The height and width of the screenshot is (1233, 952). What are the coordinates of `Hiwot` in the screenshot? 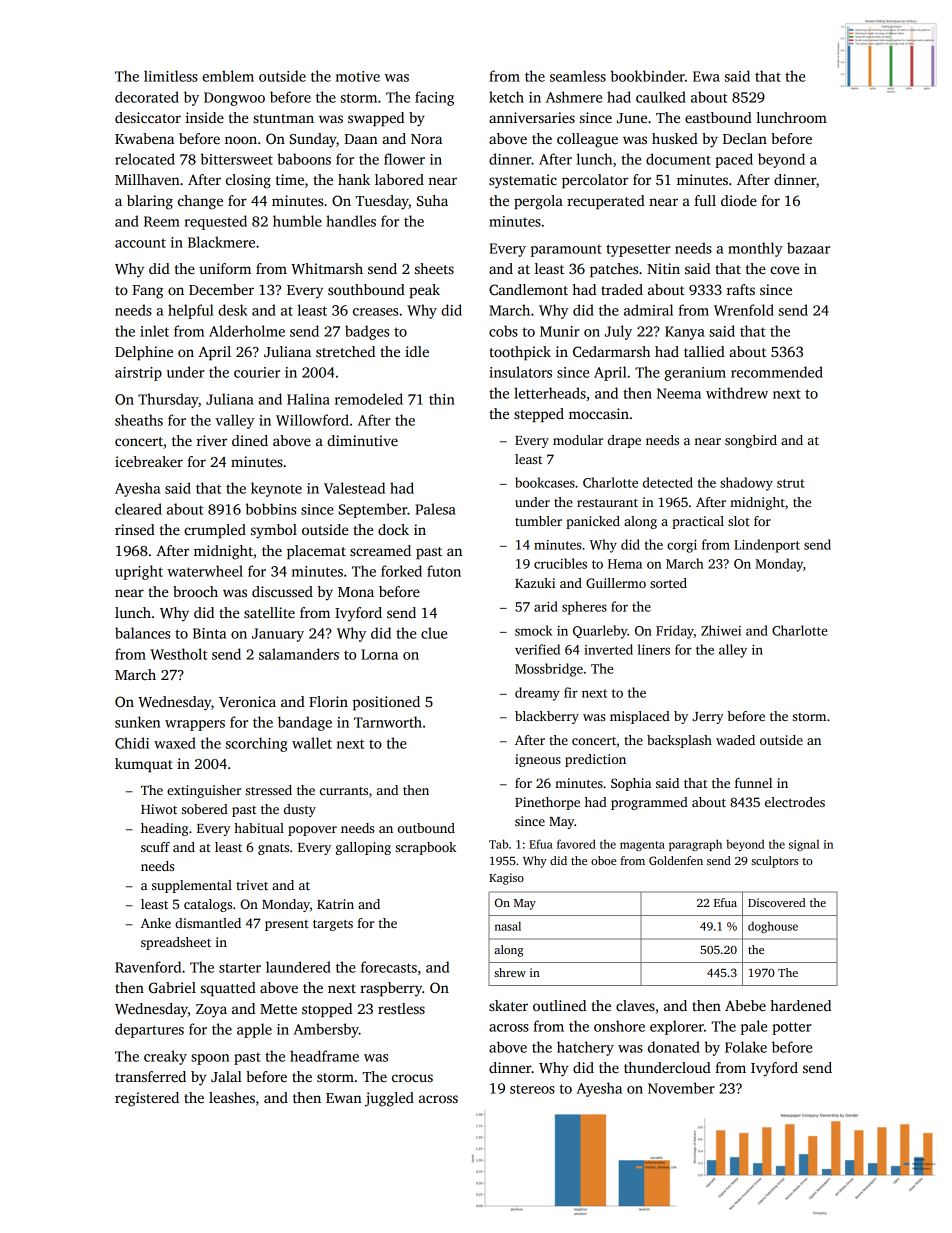 It's located at (159, 809).
